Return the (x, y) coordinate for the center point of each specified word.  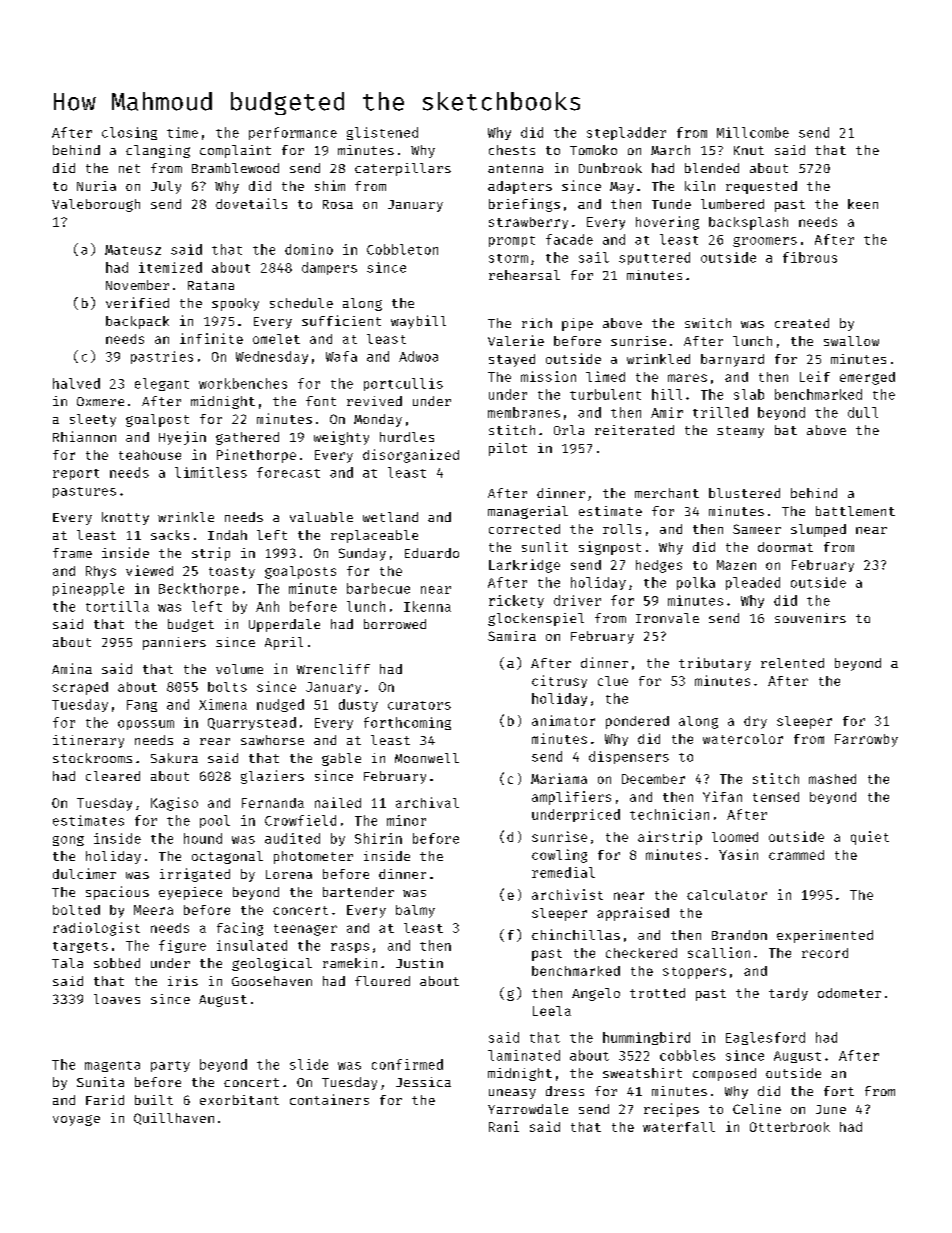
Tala (67, 963)
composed (724, 1074)
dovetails (251, 203)
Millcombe (753, 132)
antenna (515, 168)
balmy (415, 911)
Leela (552, 1011)
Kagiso (174, 804)
